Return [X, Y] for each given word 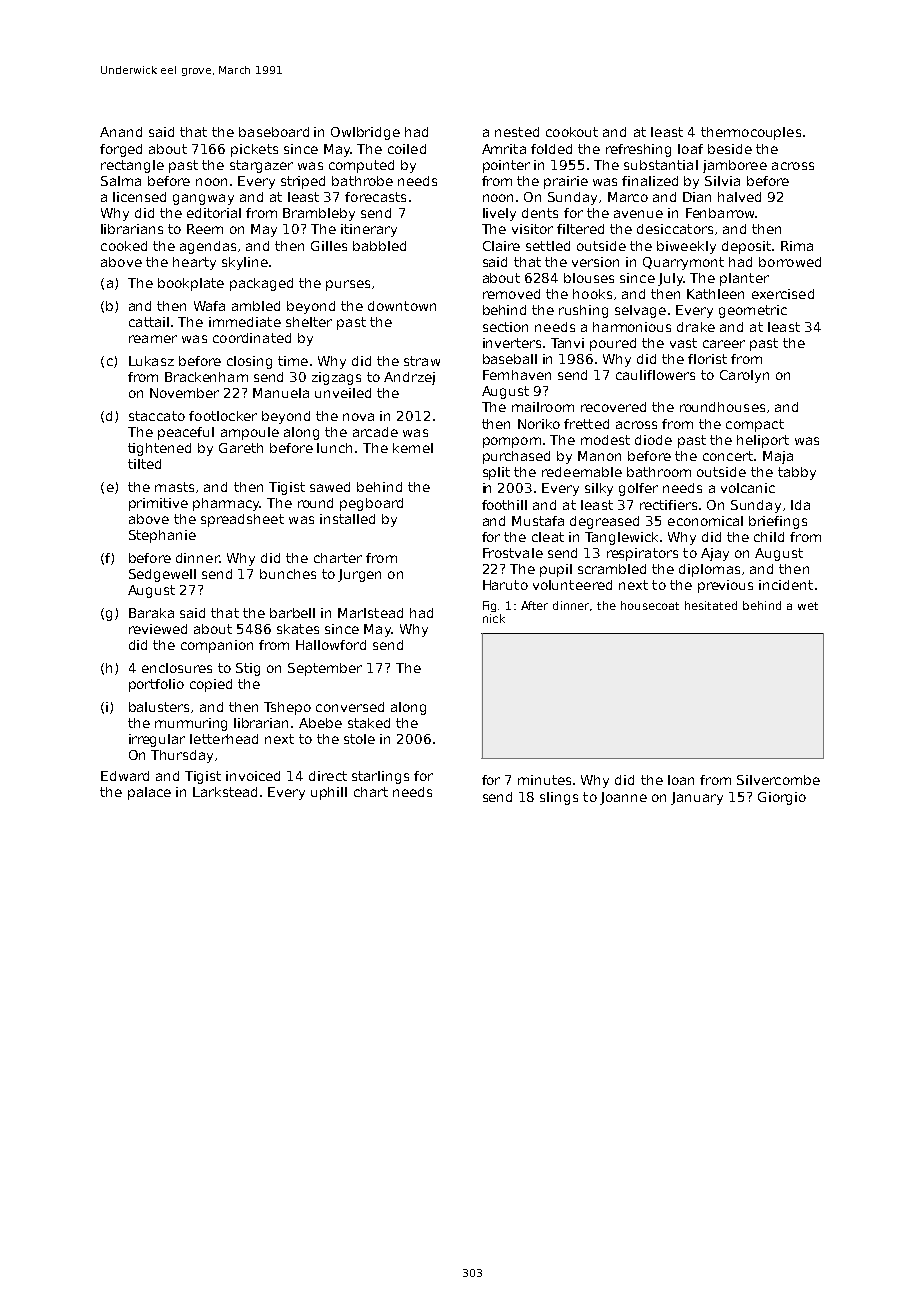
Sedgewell [162, 575]
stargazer [261, 166]
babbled [379, 246]
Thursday [182, 756]
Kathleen [715, 294]
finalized [650, 181]
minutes [544, 780]
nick [494, 618]
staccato [157, 416]
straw [422, 361]
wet [808, 606]
